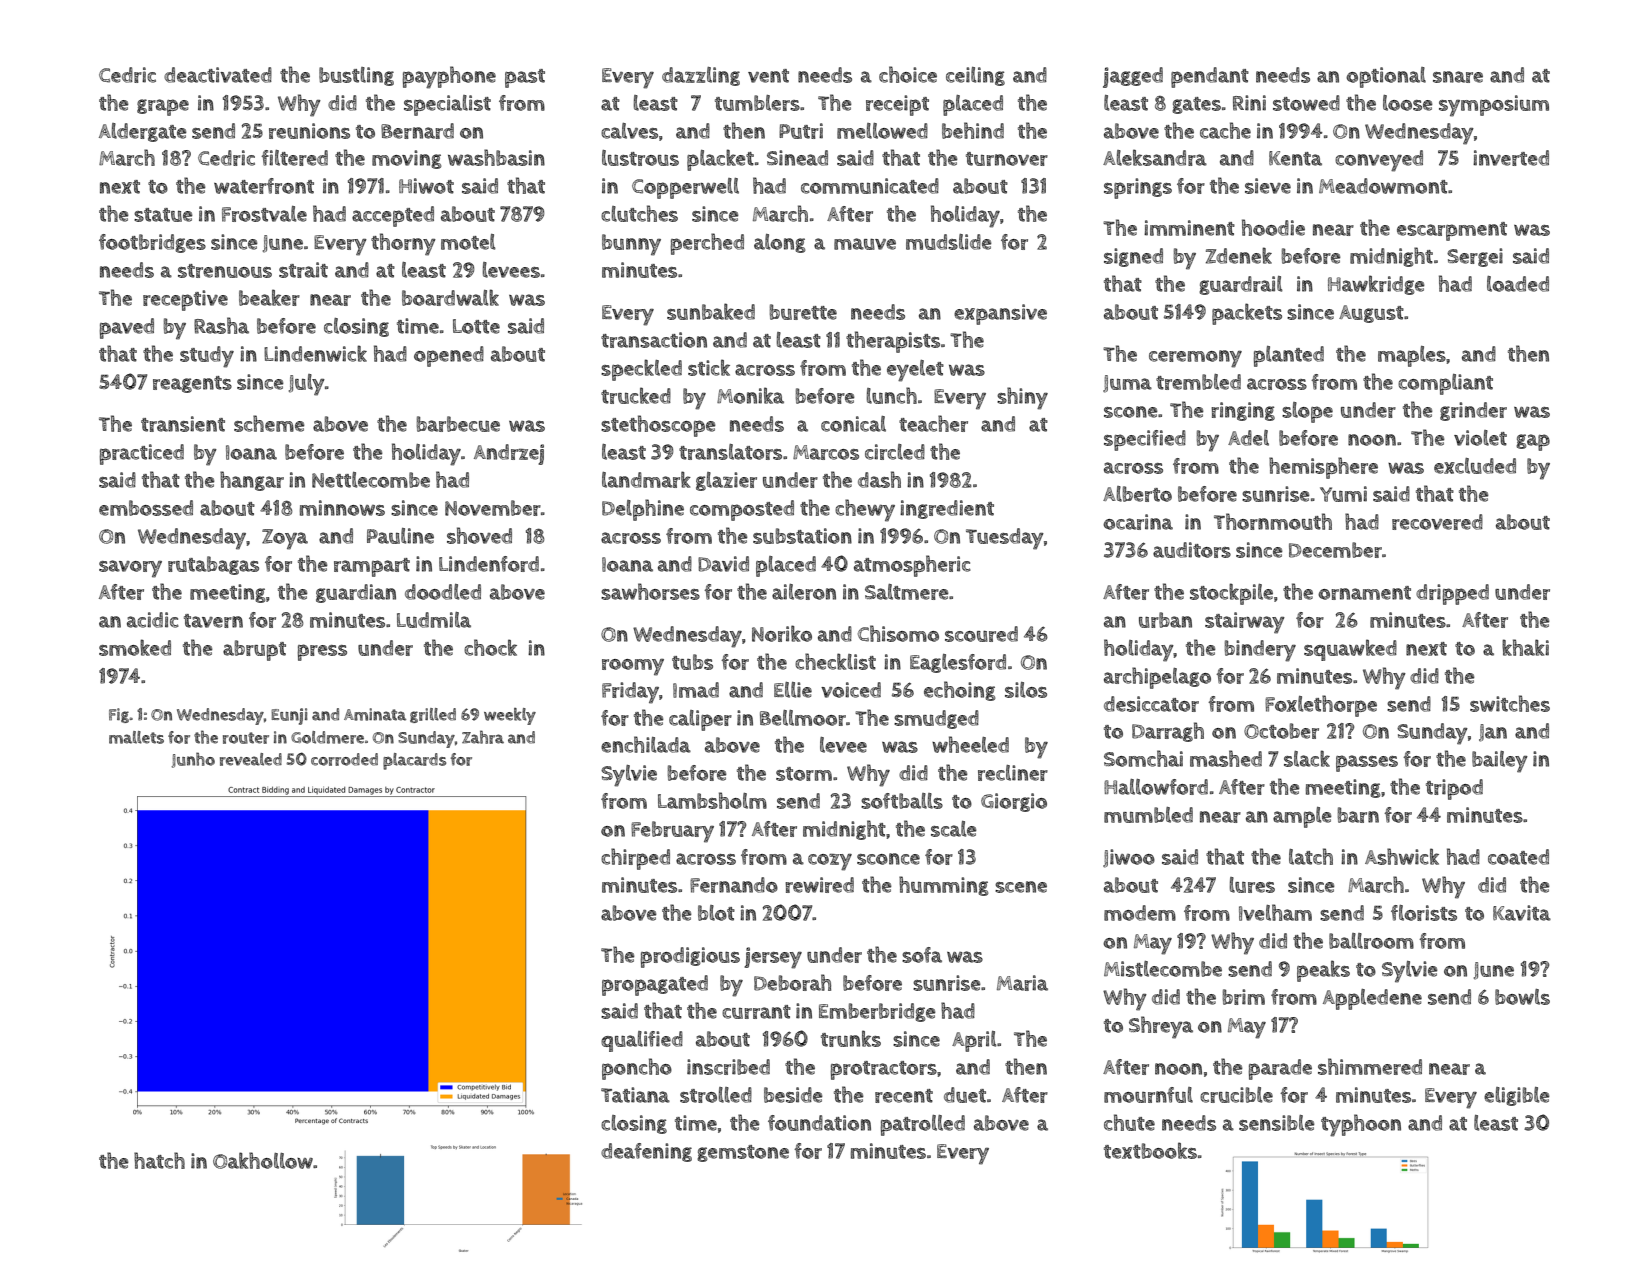 This screenshot has width=1649, height=1274. Describe the element at coordinates (1473, 411) in the screenshot. I see `grinder` at that location.
